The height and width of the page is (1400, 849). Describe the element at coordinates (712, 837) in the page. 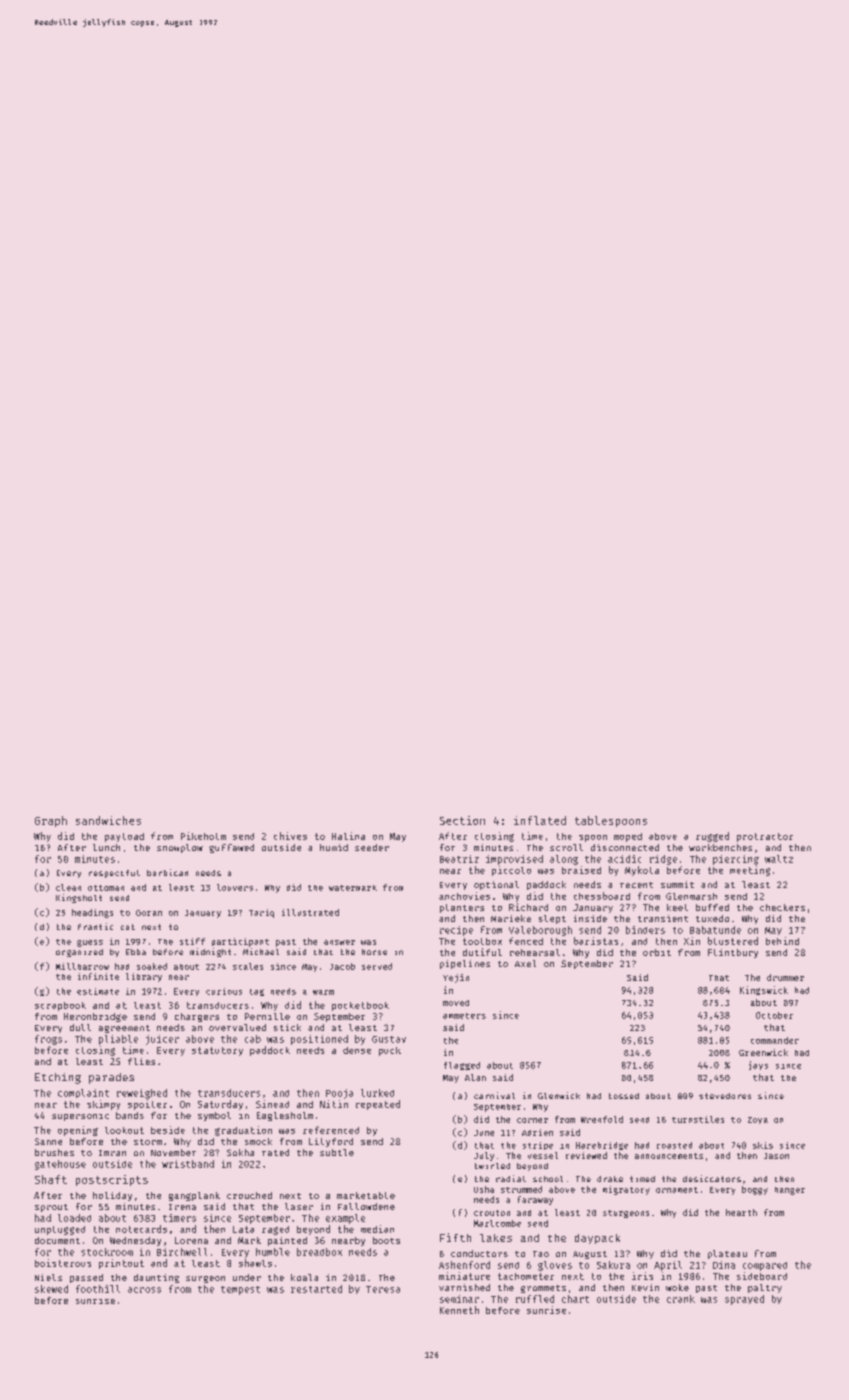

I see `rugged` at that location.
